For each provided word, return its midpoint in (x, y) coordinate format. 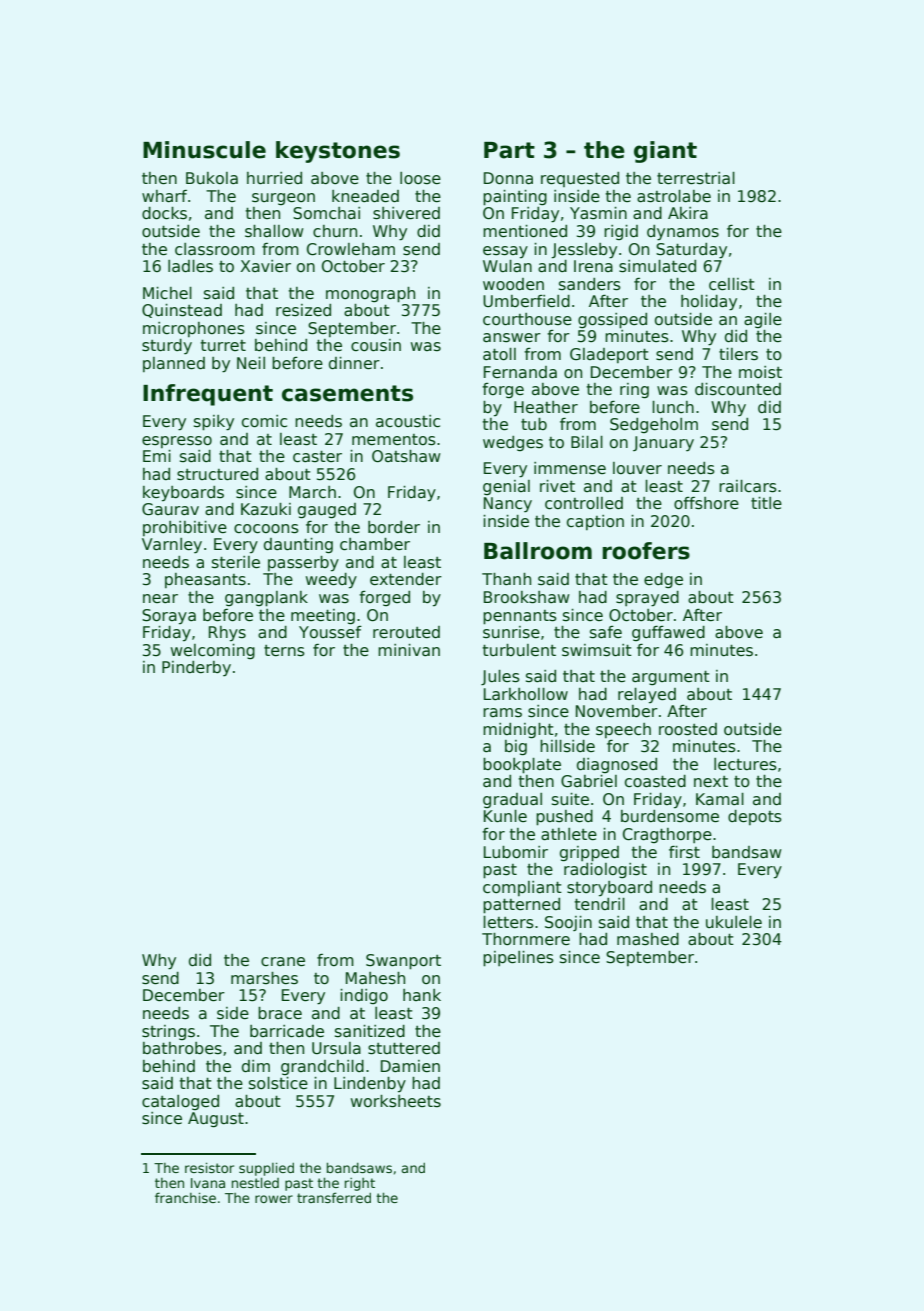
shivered (406, 213)
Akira (688, 213)
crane (283, 962)
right (360, 1184)
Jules (500, 677)
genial (506, 487)
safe (606, 632)
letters (508, 922)
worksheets (396, 1101)
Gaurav (170, 509)
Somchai (326, 213)
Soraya (169, 617)
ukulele (734, 922)
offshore (706, 503)
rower (274, 1199)
